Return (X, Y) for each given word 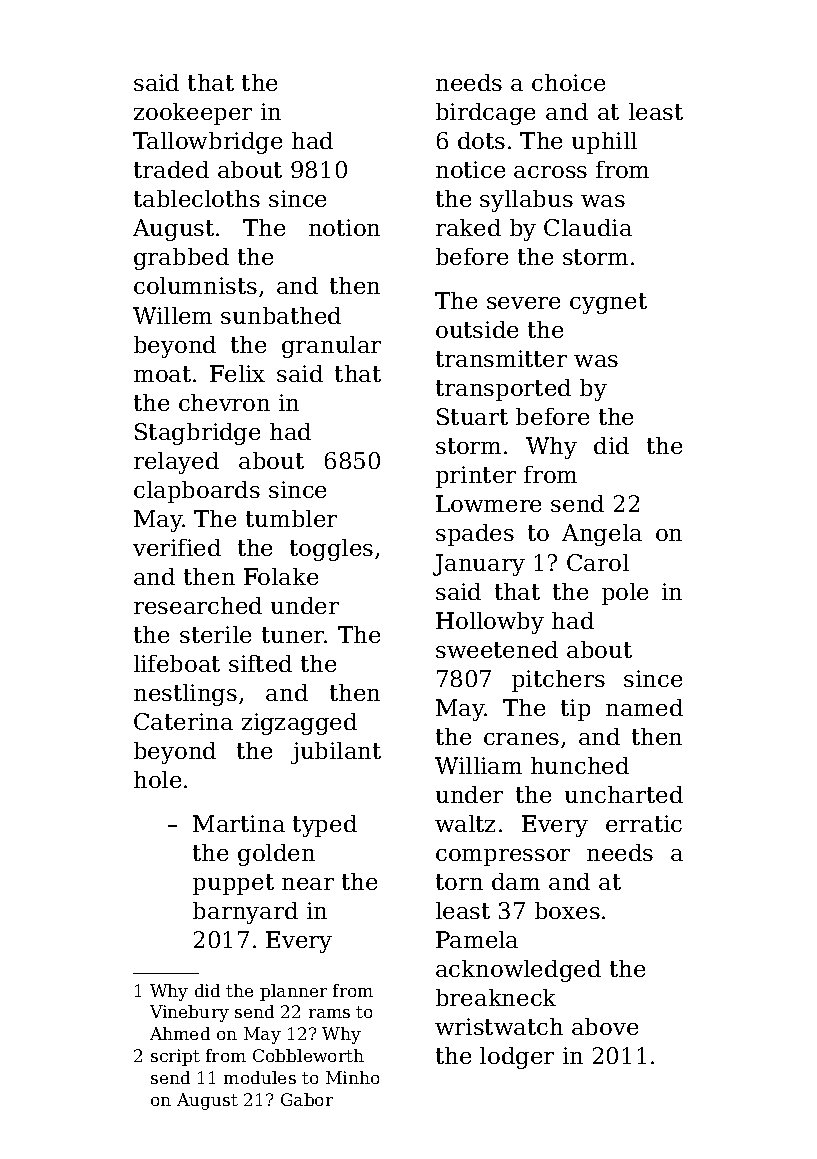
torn (459, 882)
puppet (233, 884)
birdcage (485, 114)
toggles (331, 550)
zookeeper (193, 114)
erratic (644, 823)
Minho (352, 1077)
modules (260, 1077)
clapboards (197, 492)
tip (575, 710)
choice (568, 82)
